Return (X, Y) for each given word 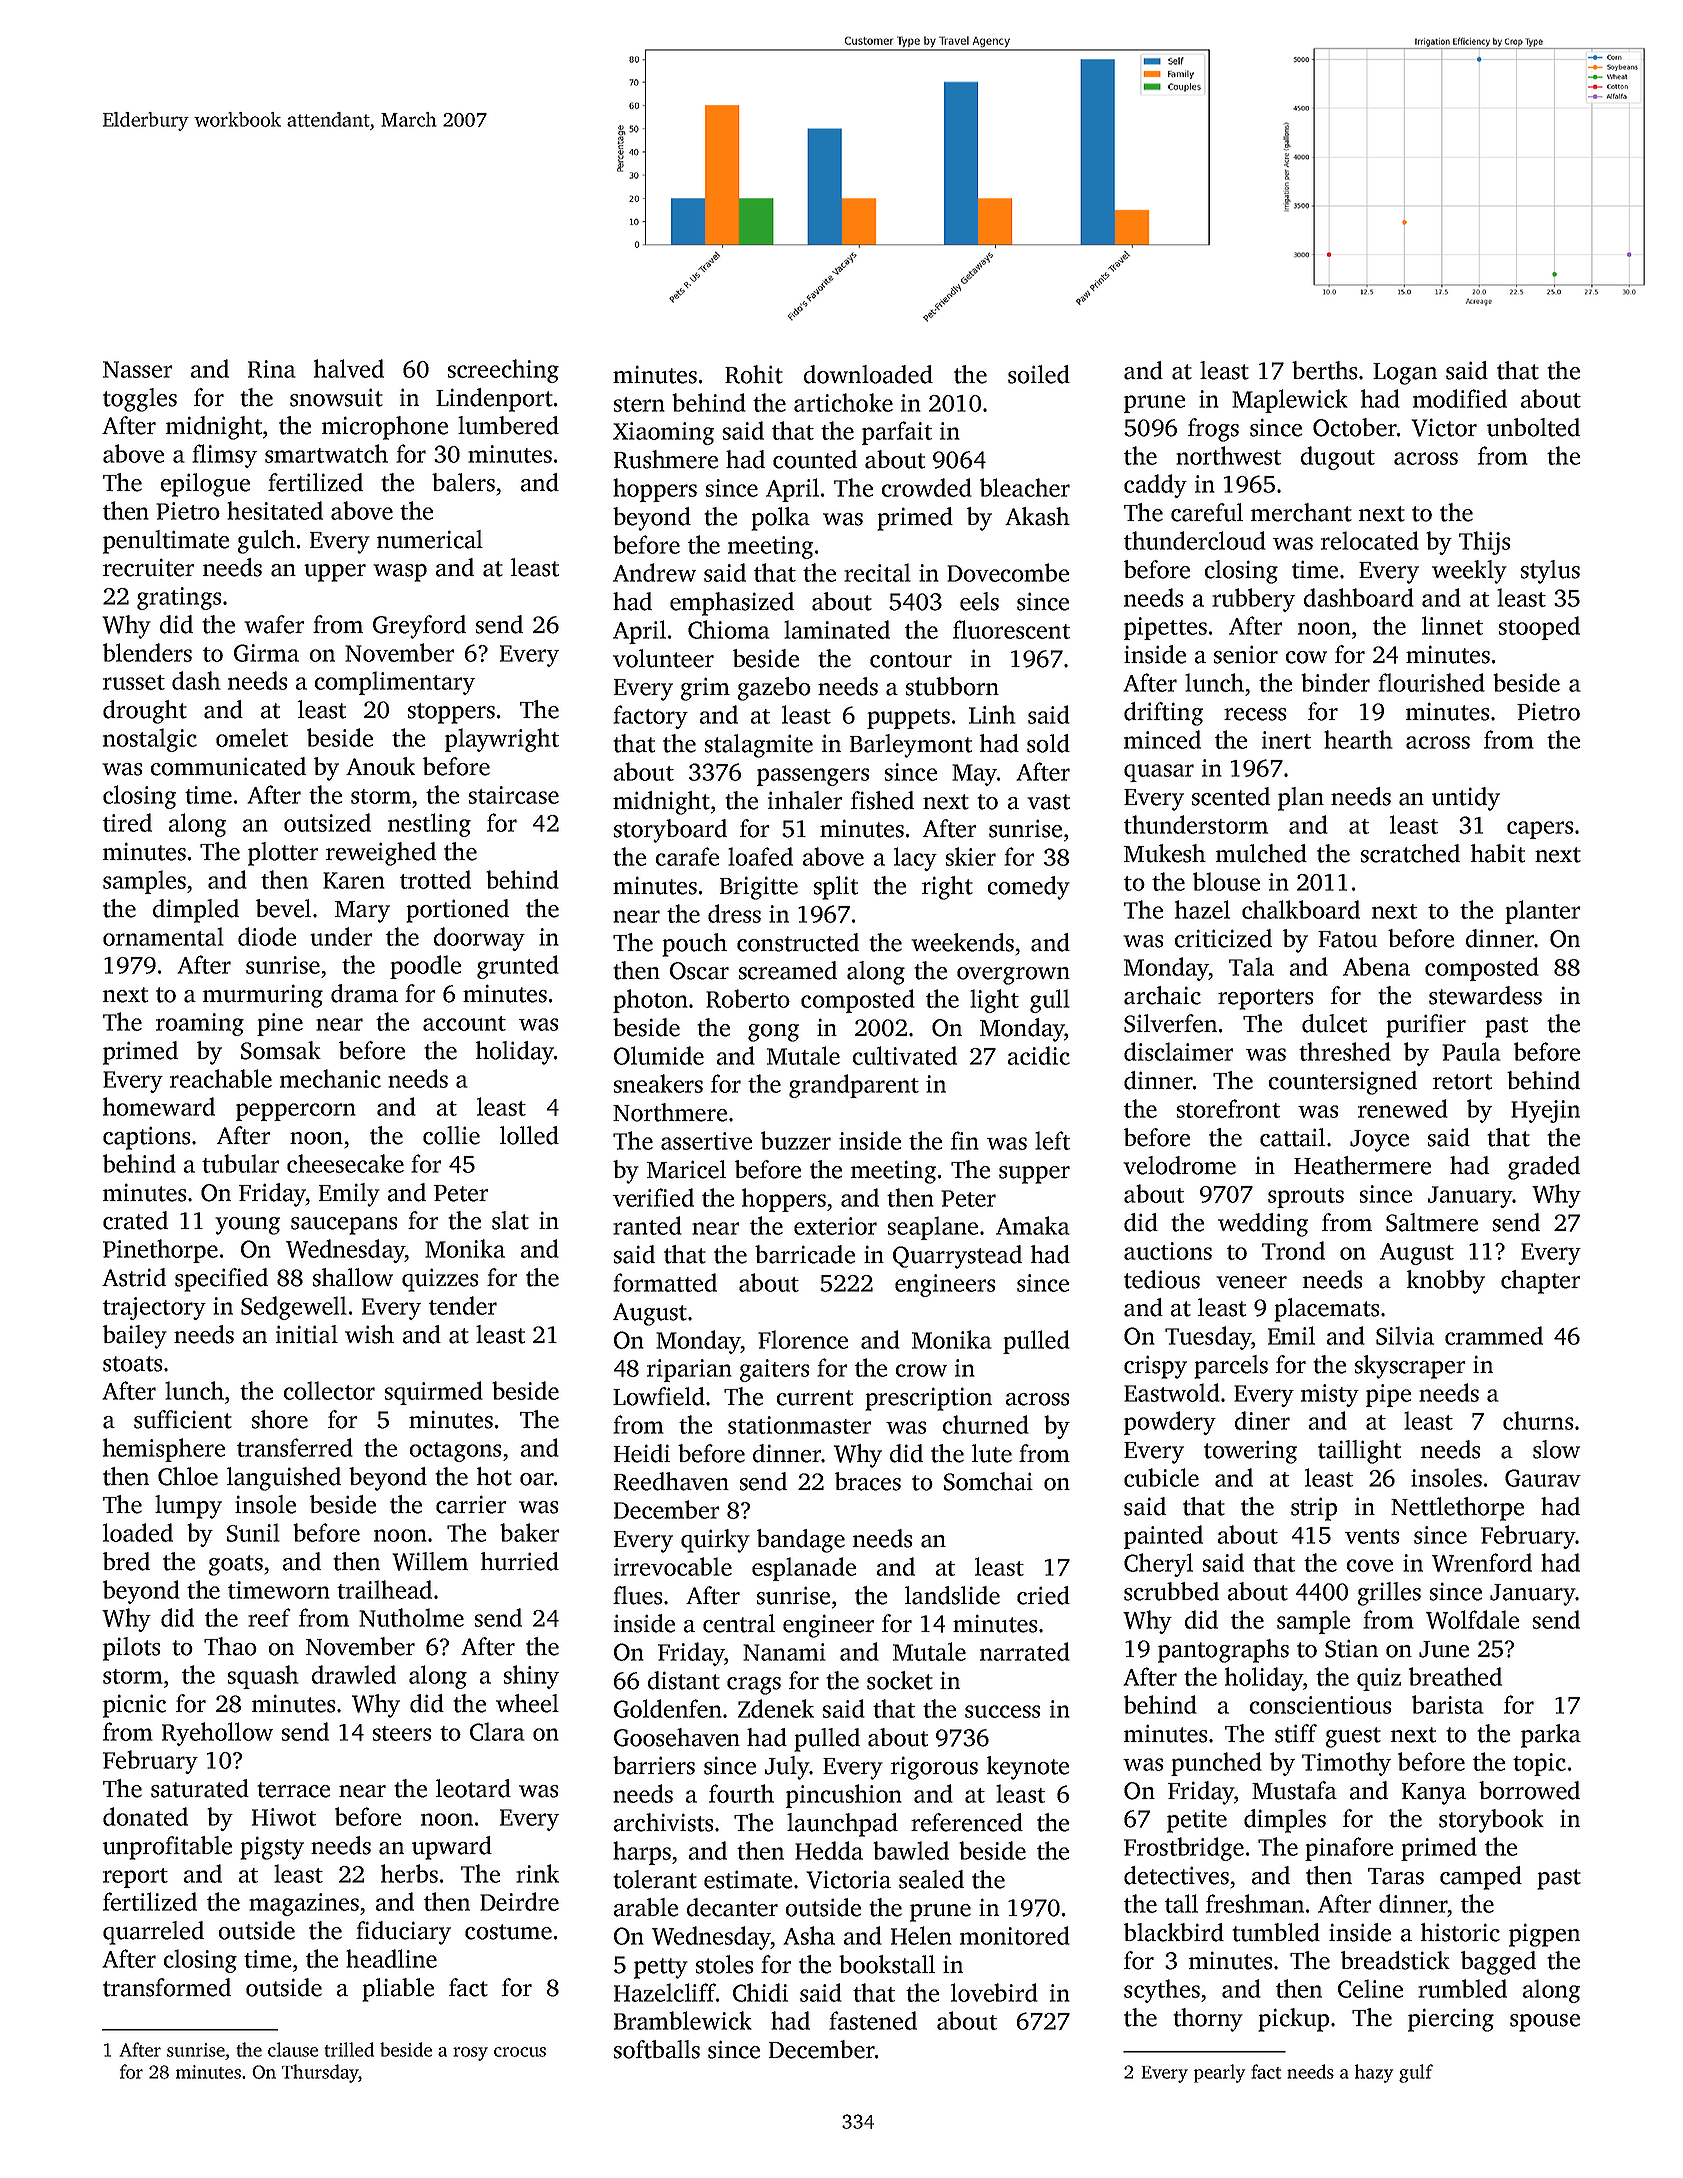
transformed (167, 1987)
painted (1163, 1537)
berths (1325, 370)
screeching (503, 371)
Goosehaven (677, 1737)
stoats (133, 1364)
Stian (1351, 1648)
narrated (1025, 1651)
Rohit (754, 374)
